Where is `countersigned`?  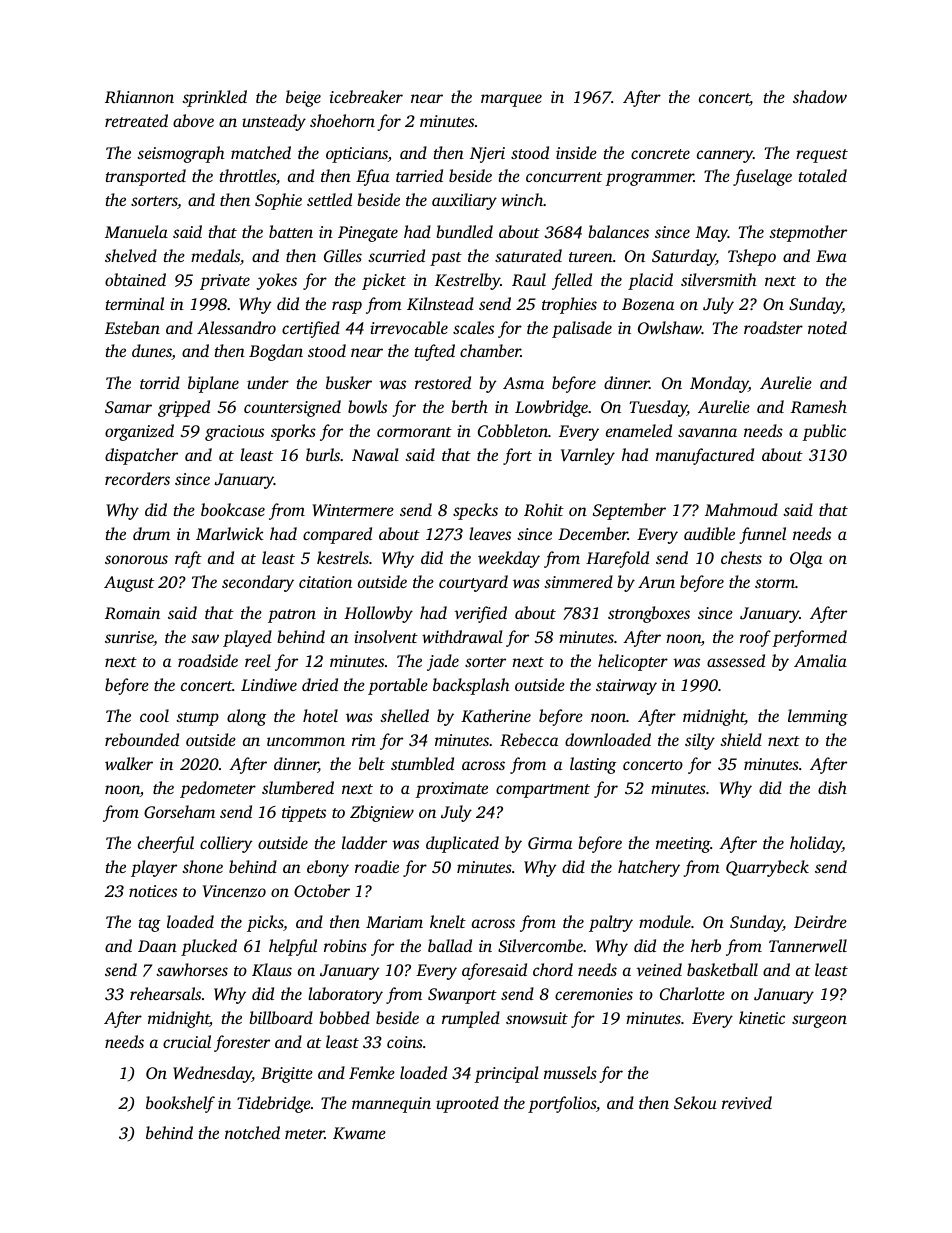 countersigned is located at coordinates (292, 408).
